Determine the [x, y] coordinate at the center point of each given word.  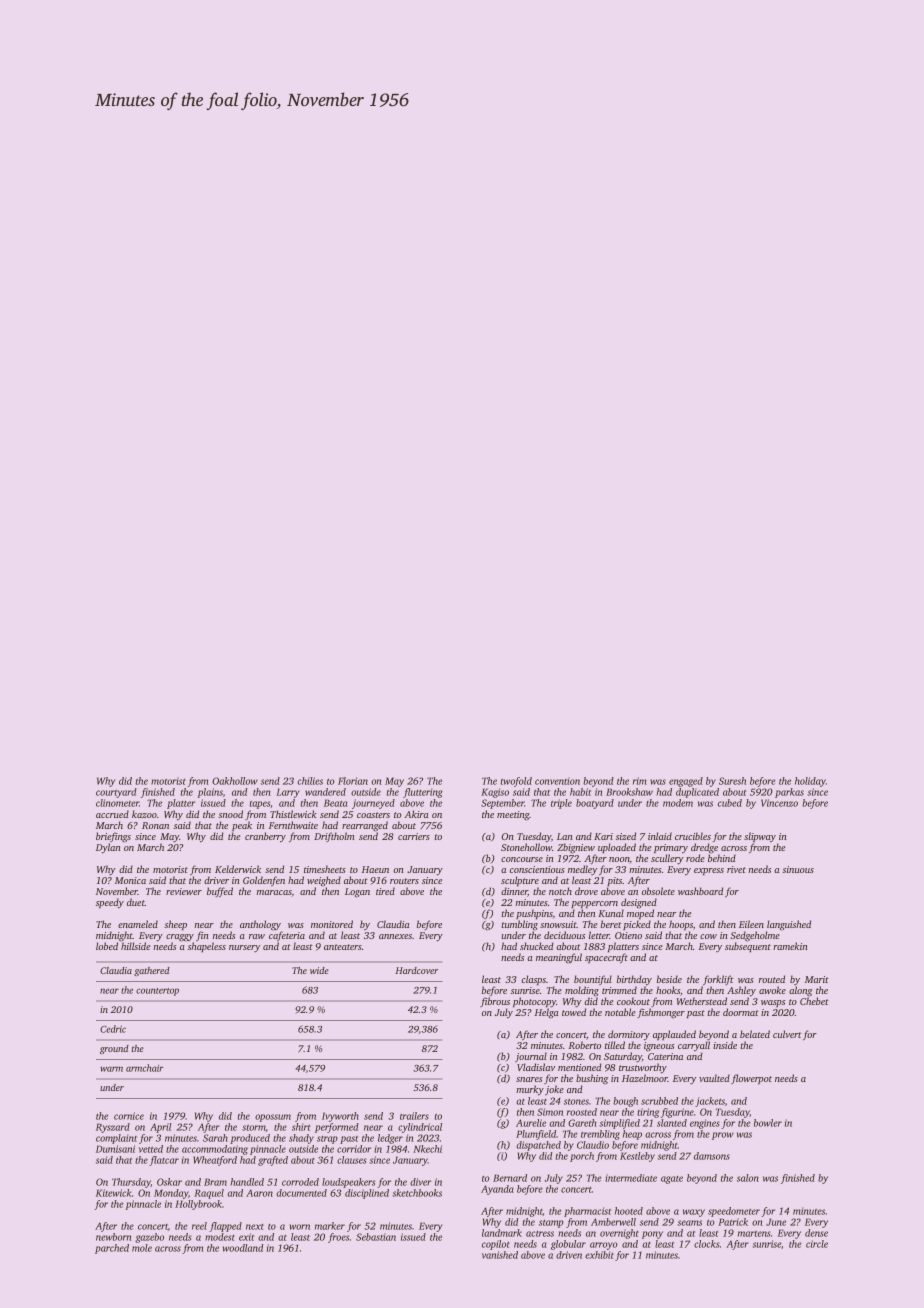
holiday [810, 782]
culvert [787, 1034]
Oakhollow [235, 781]
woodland [243, 1248]
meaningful [559, 958]
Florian [353, 781]
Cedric [113, 1029]
